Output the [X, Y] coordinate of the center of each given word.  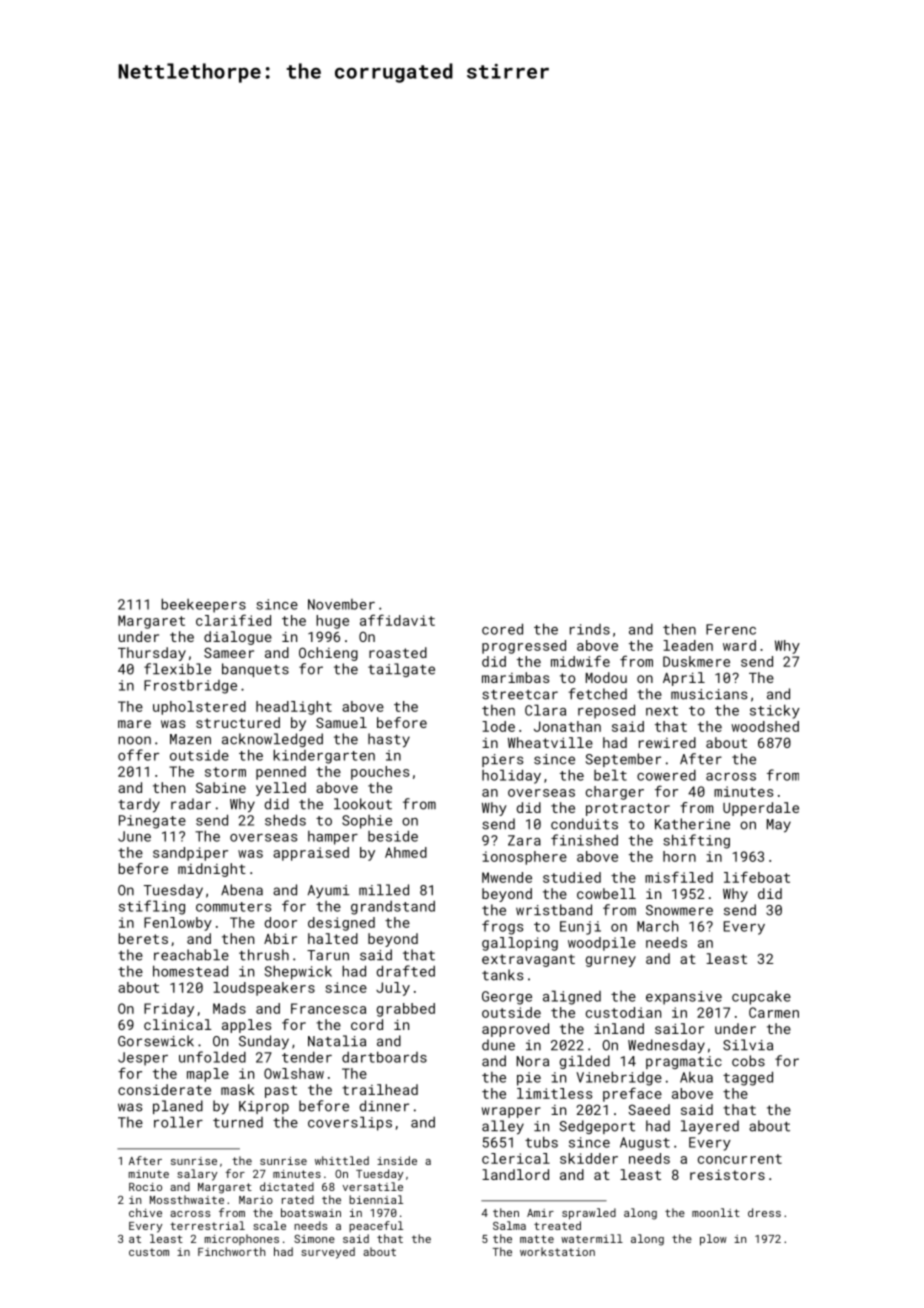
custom [149, 1252]
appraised [311, 854]
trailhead [380, 1089]
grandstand [393, 908]
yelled [281, 789]
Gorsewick [156, 1041]
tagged [748, 1078]
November [341, 604]
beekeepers [203, 605]
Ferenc [731, 629]
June [134, 836]
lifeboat [757, 877]
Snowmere [679, 910]
